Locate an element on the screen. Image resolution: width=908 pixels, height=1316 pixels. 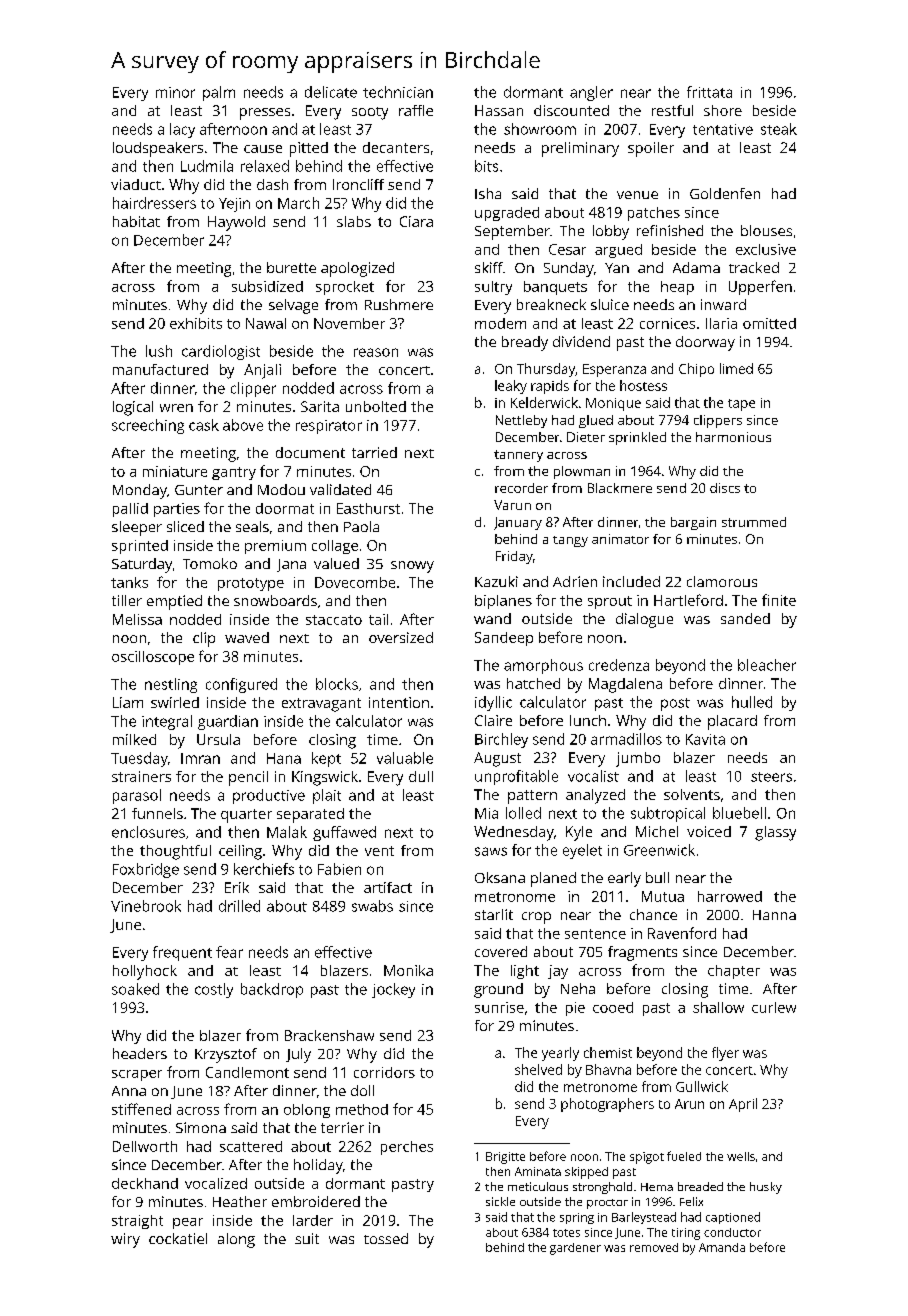
tape is located at coordinates (741, 405).
